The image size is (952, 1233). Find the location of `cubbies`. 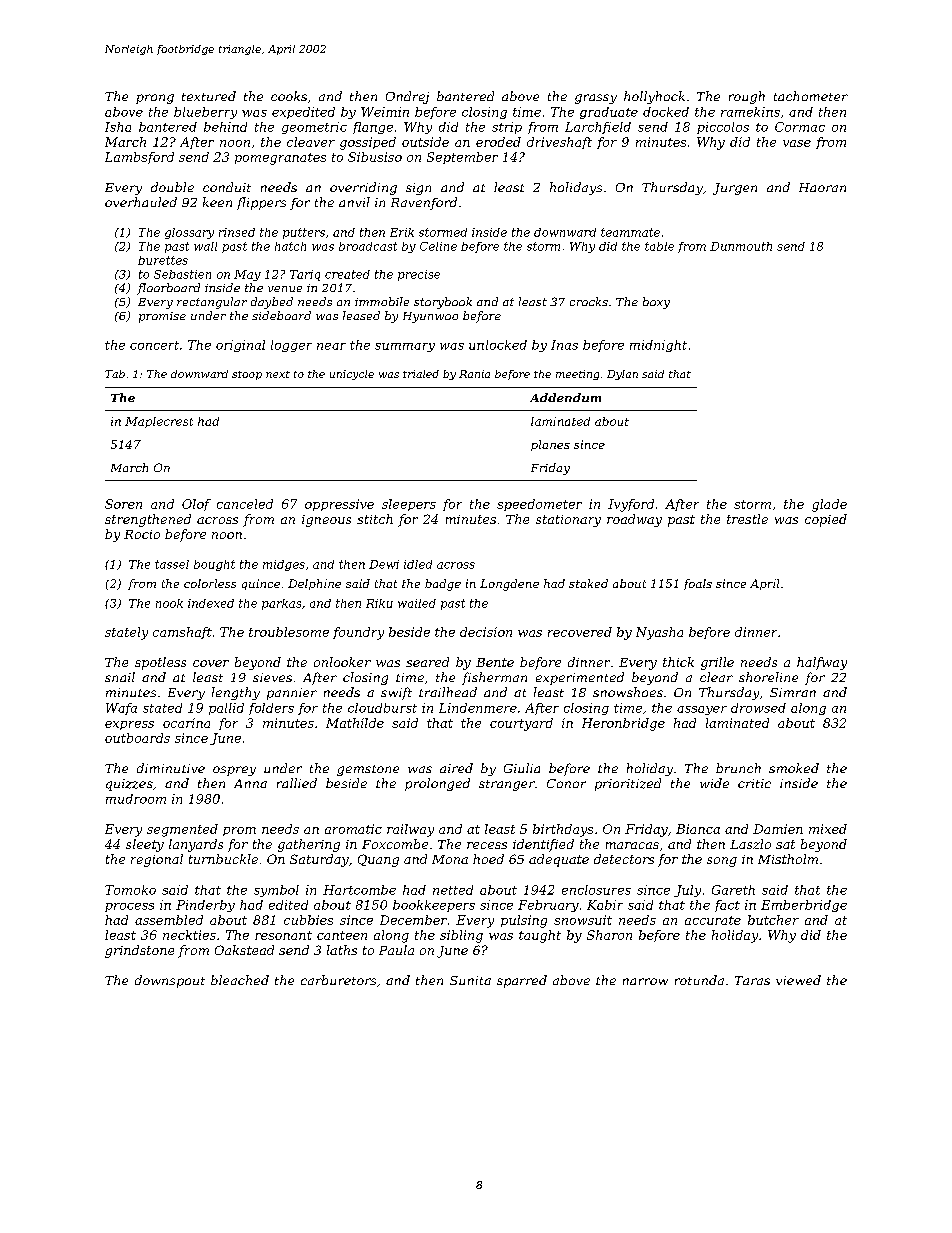

cubbies is located at coordinates (308, 920).
